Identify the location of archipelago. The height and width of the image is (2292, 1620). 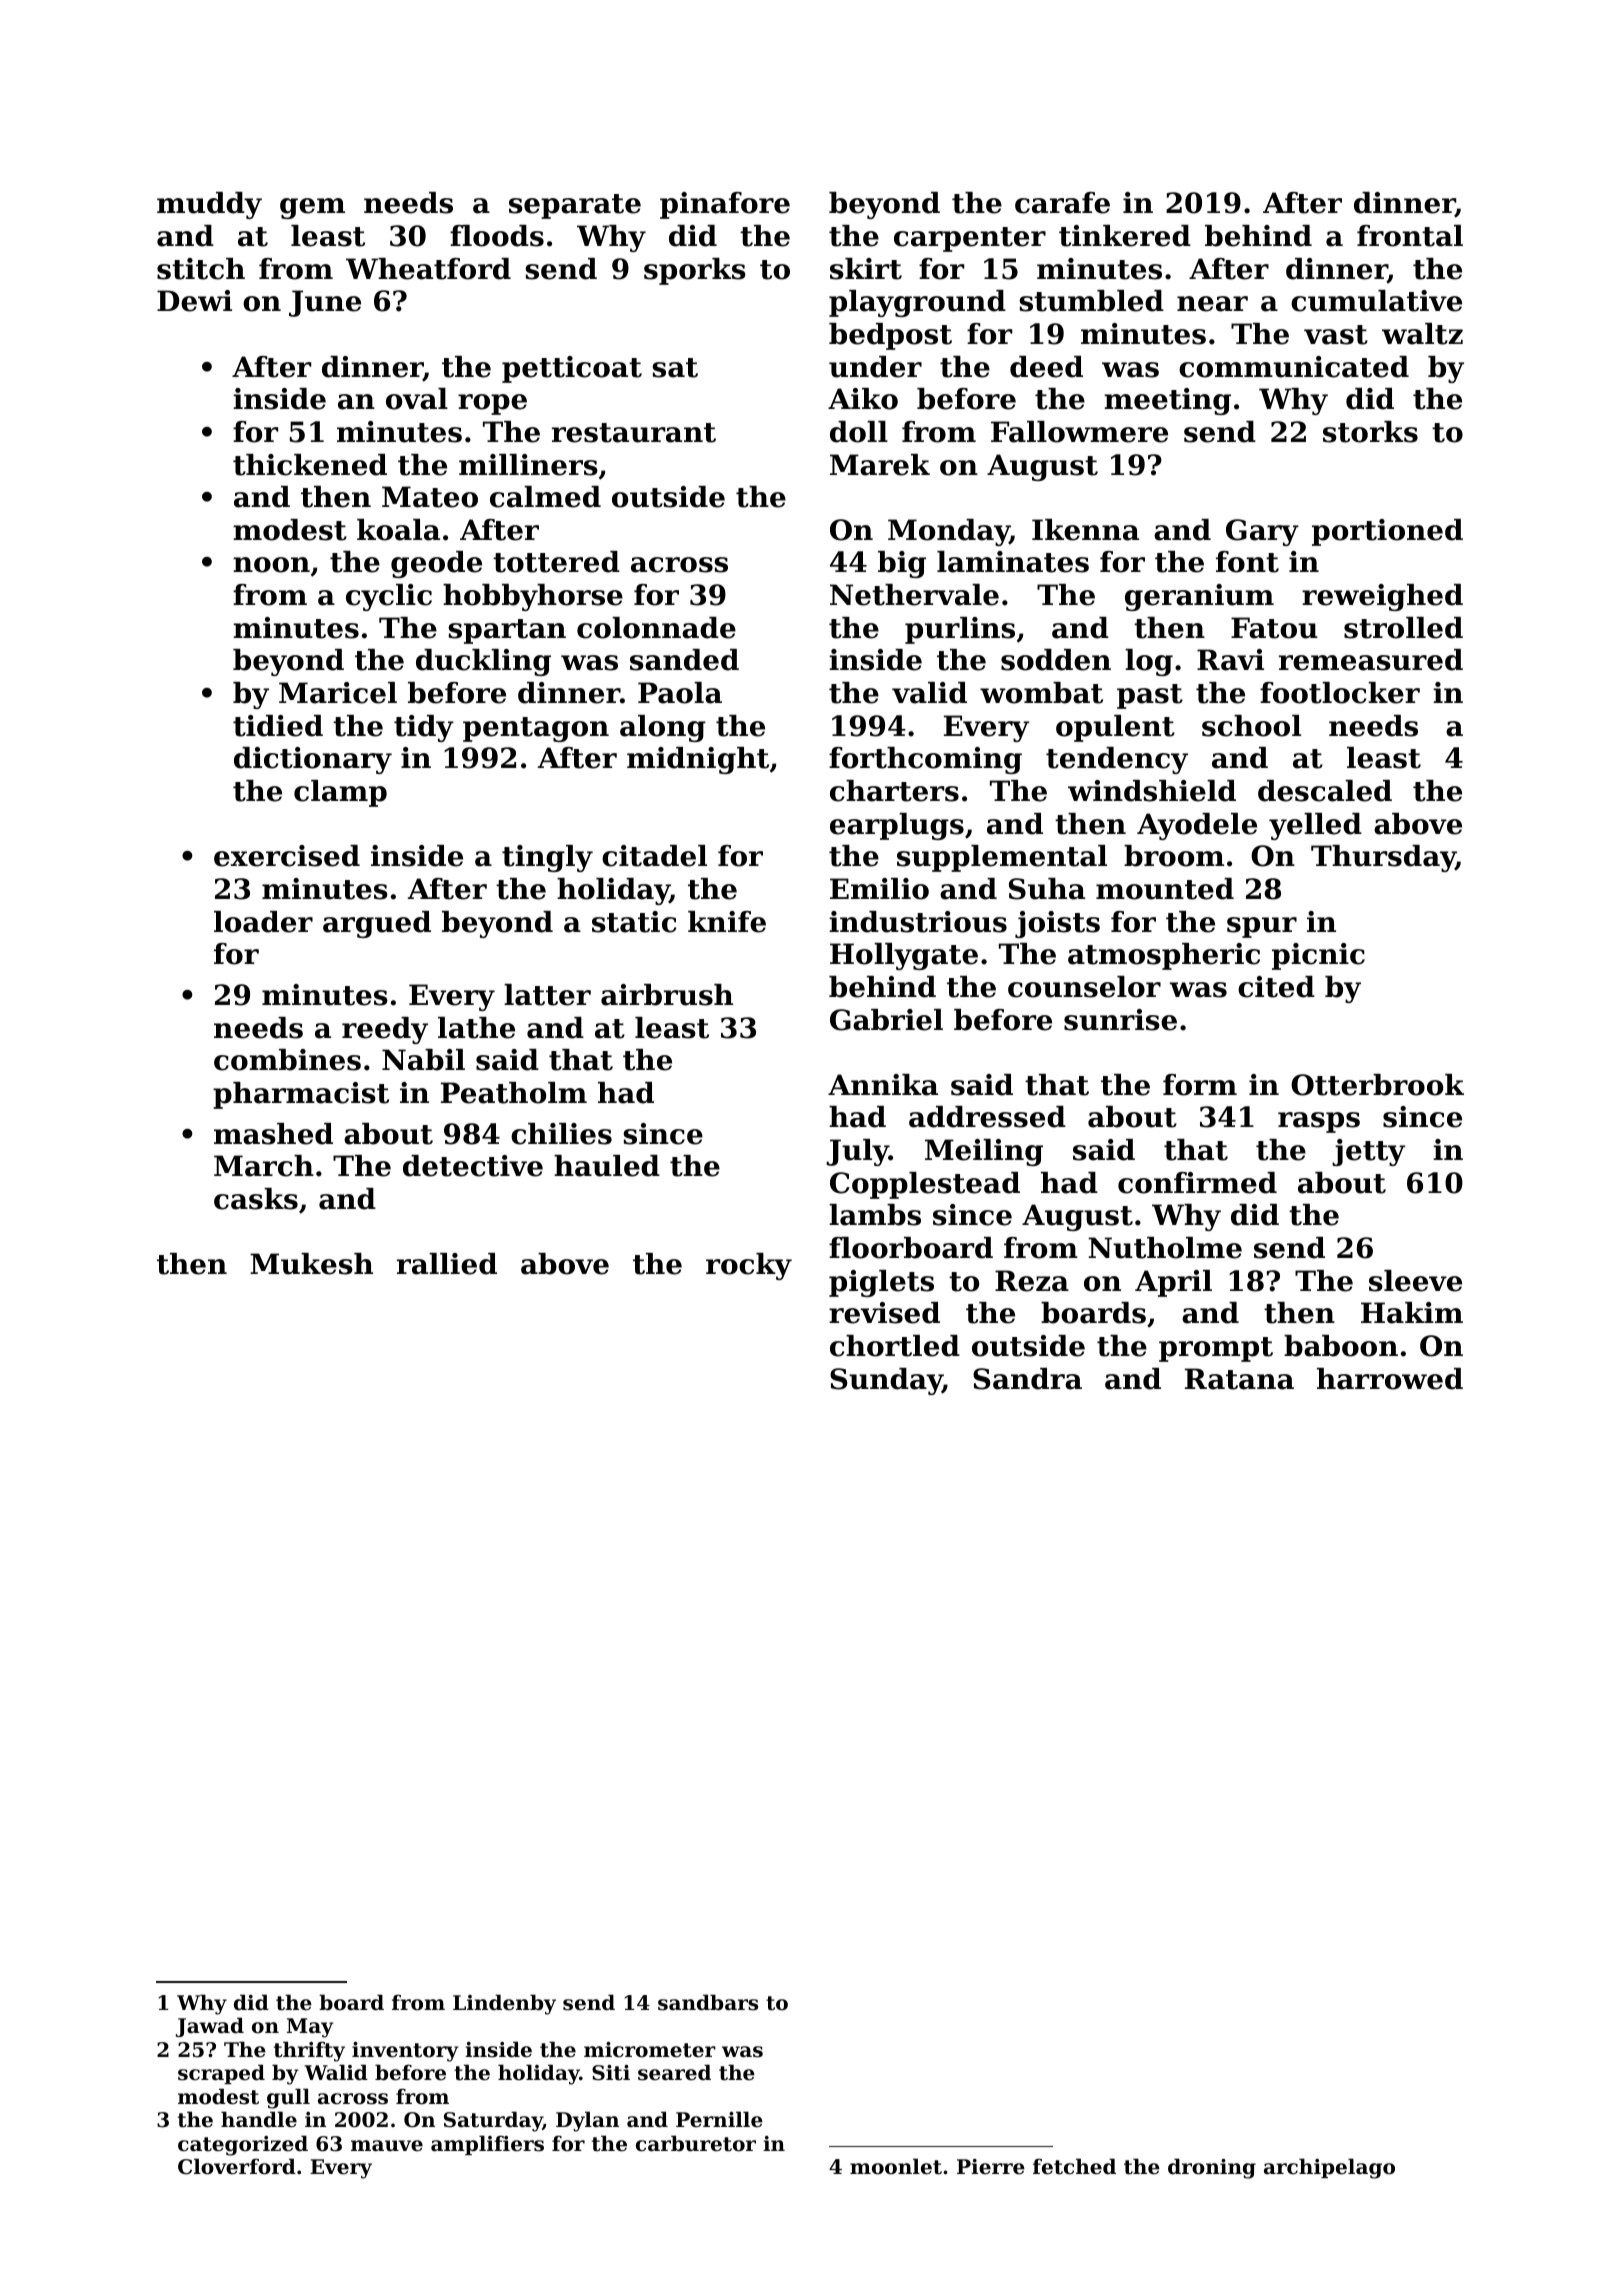
(1329, 2168).
